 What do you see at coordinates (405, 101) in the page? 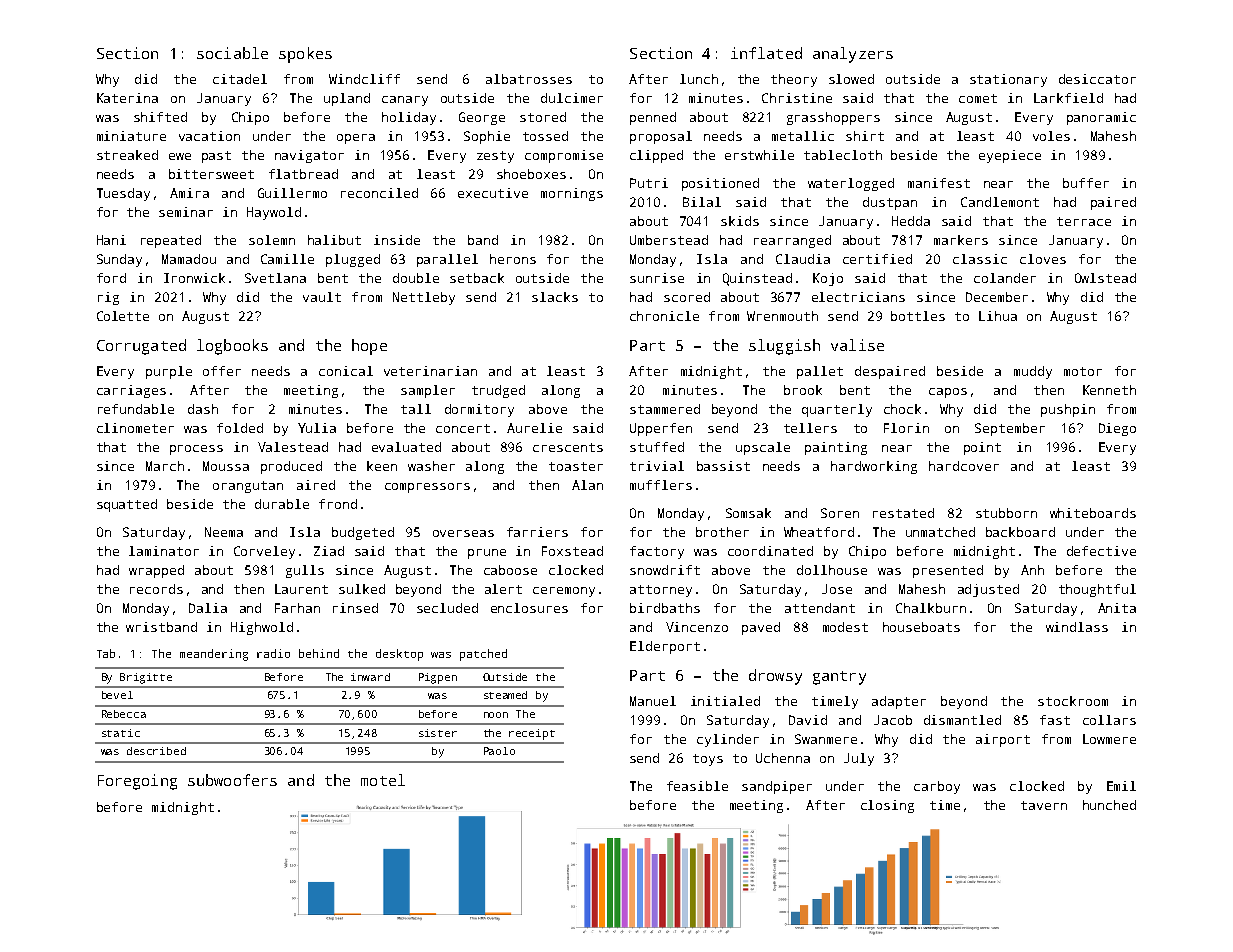
I see `canary` at bounding box center [405, 101].
